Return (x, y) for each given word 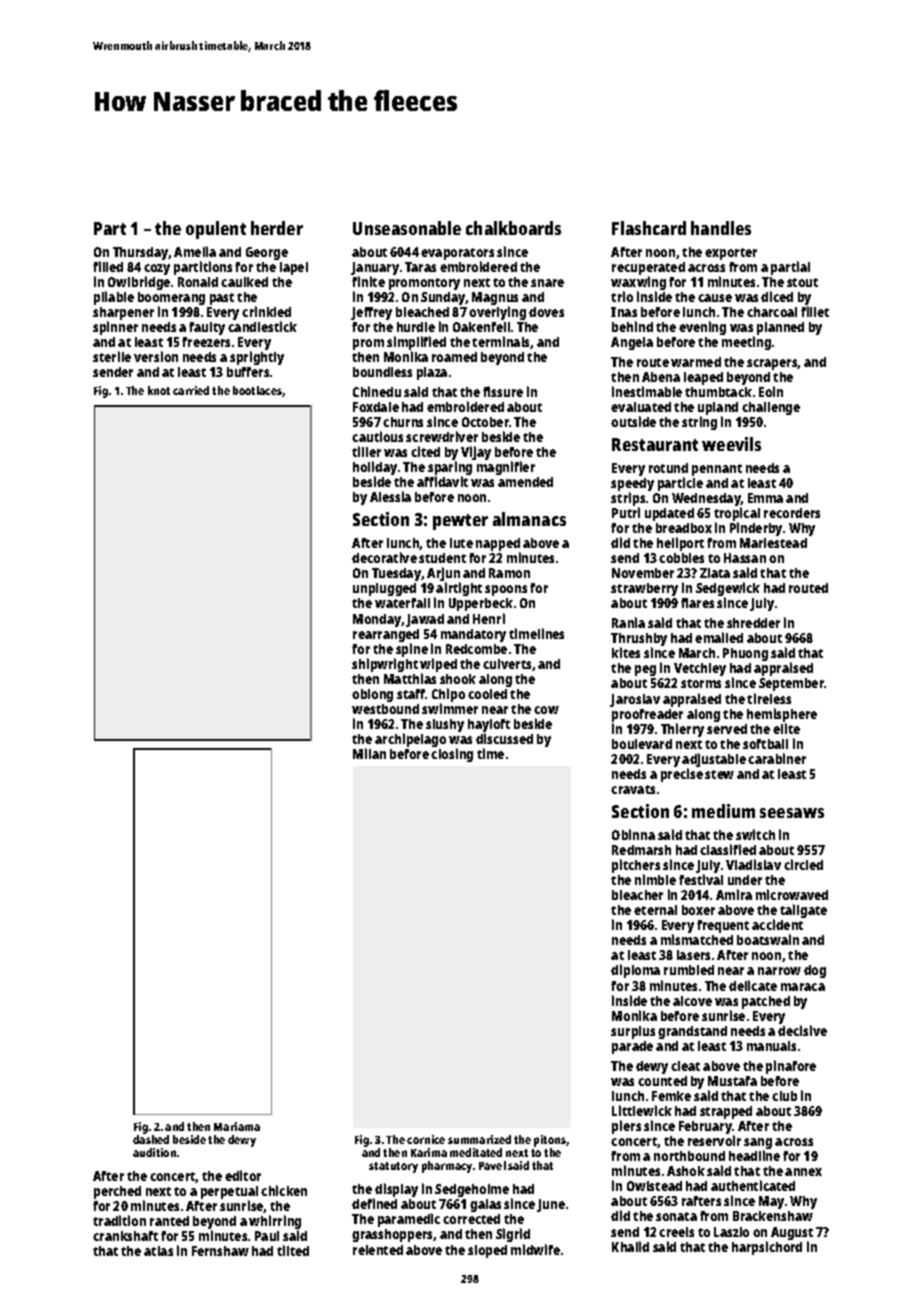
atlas (158, 1251)
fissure (503, 391)
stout (802, 282)
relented (378, 1250)
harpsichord (767, 1248)
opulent (216, 230)
